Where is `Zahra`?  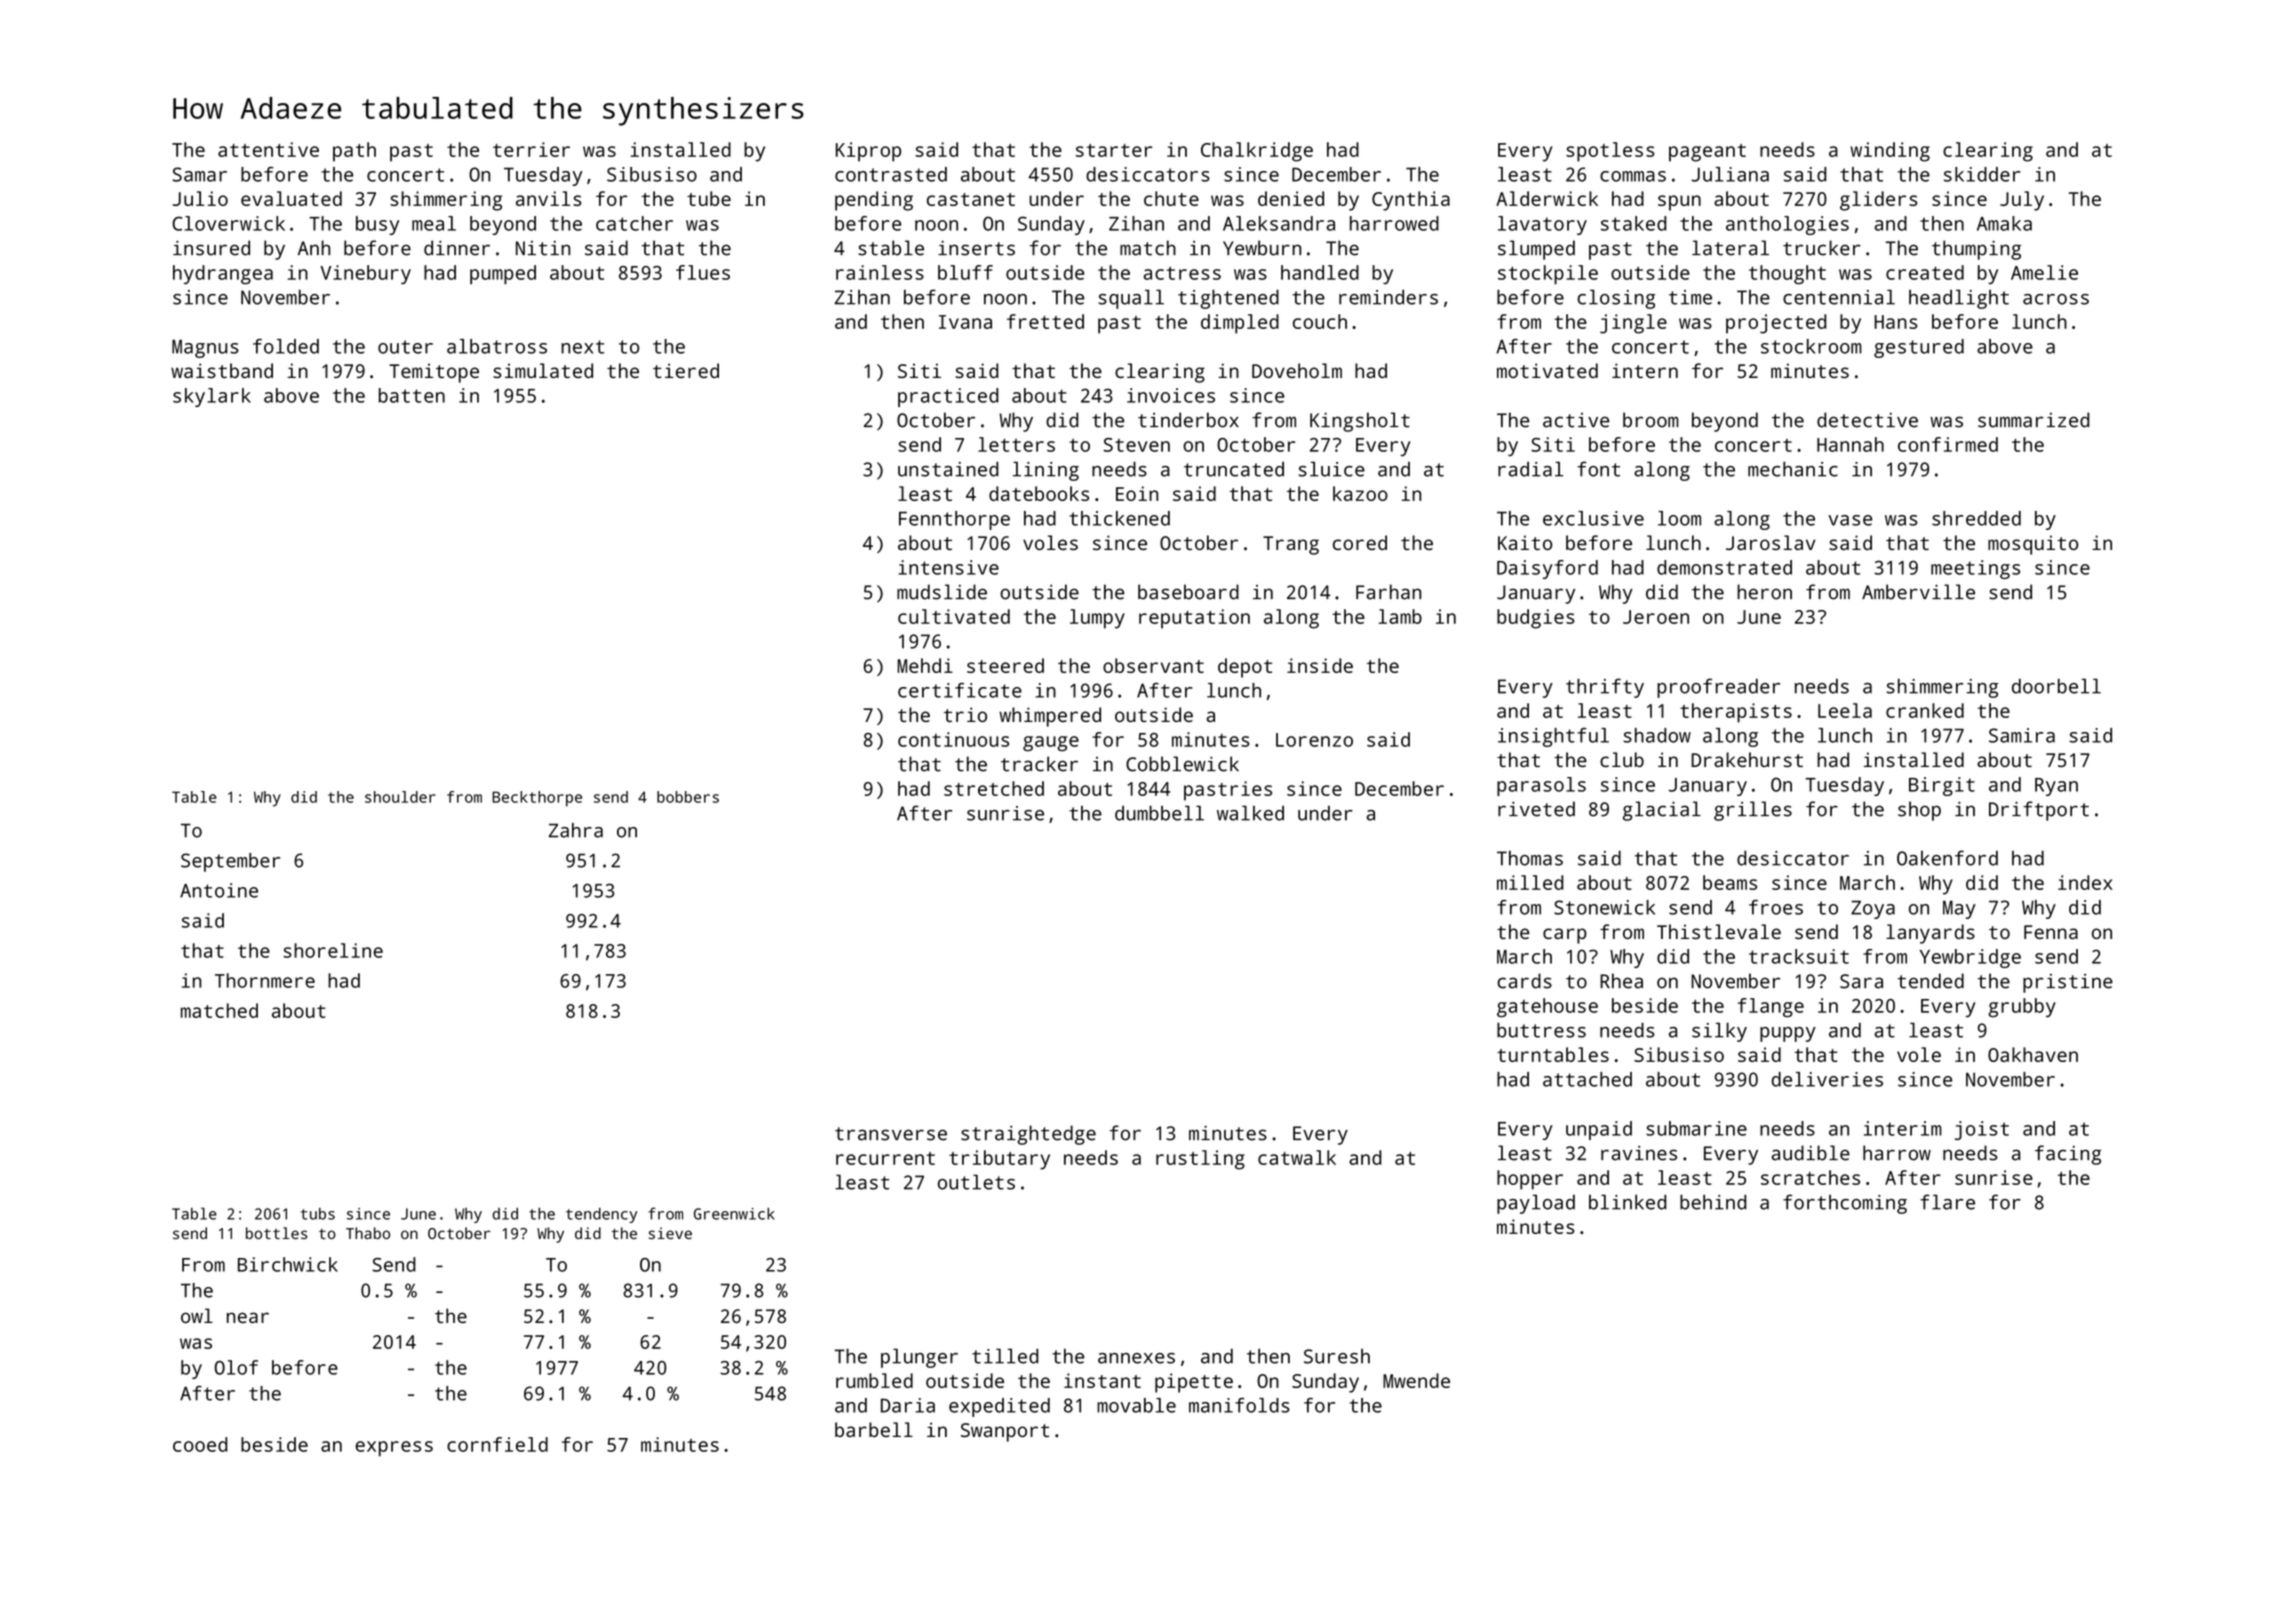 Zahra is located at coordinates (576, 830).
